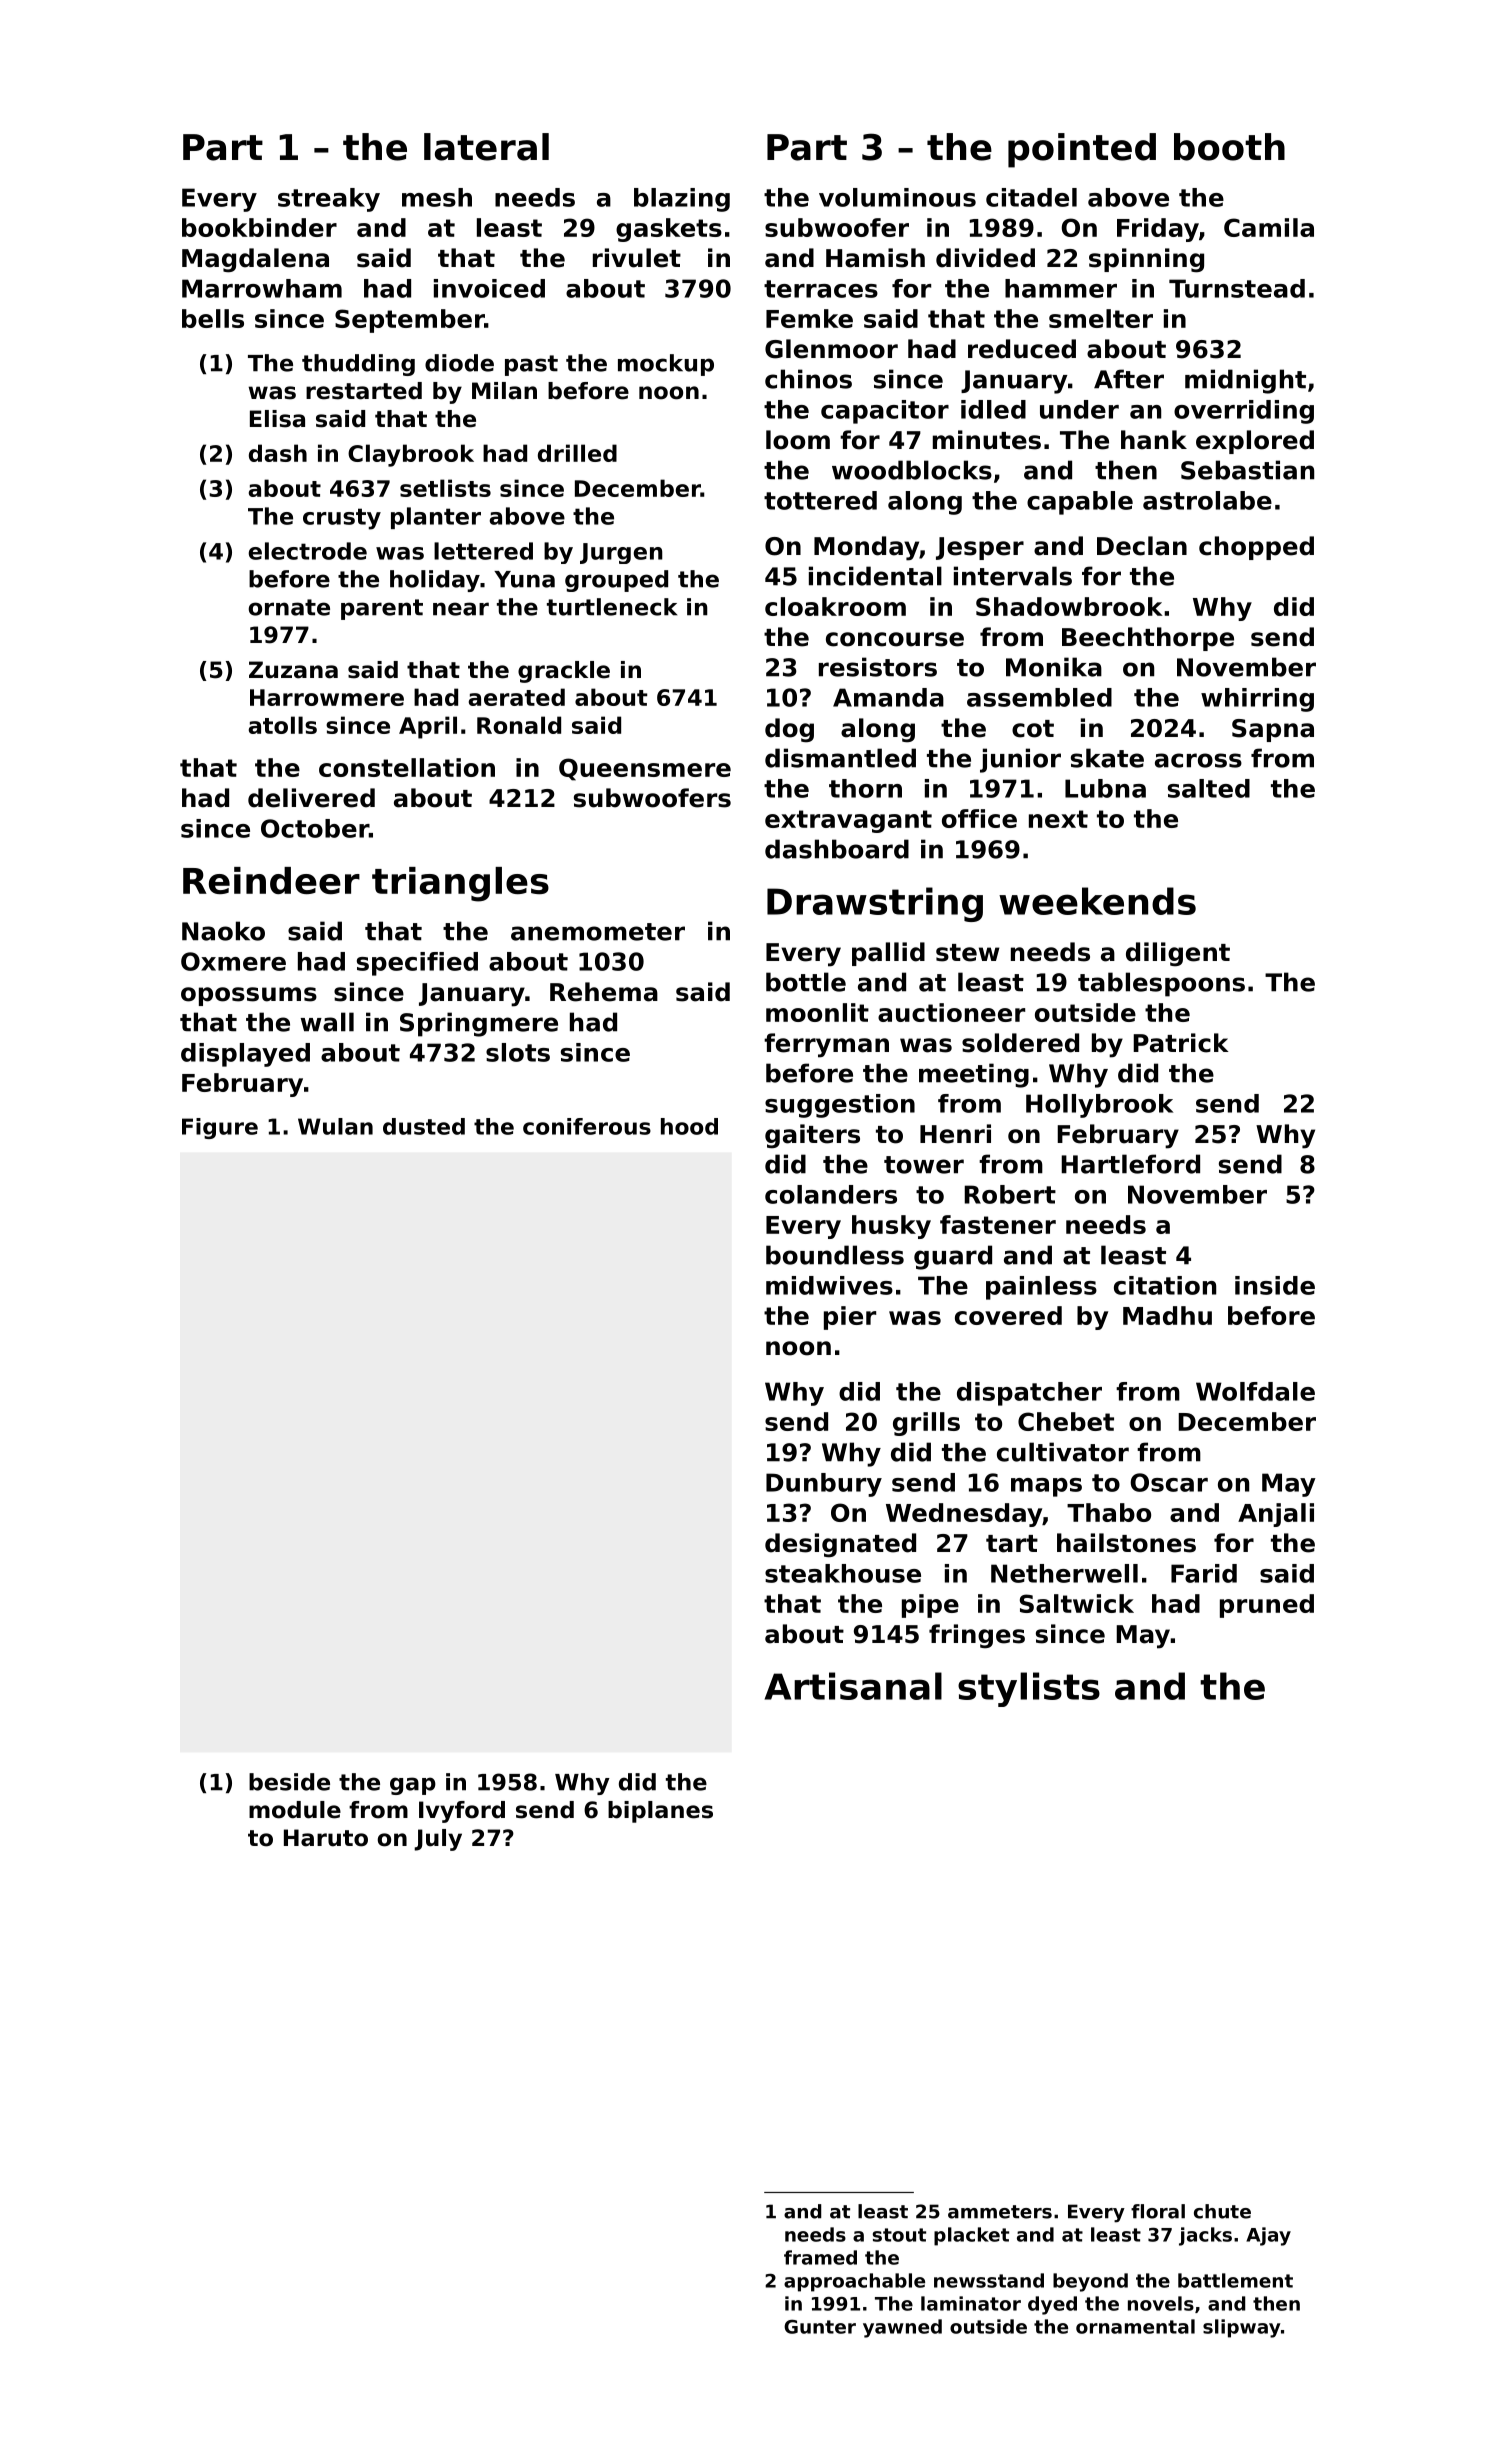 The height and width of the document is (2464, 1496). Describe the element at coordinates (1198, 760) in the document. I see `across` at that location.
